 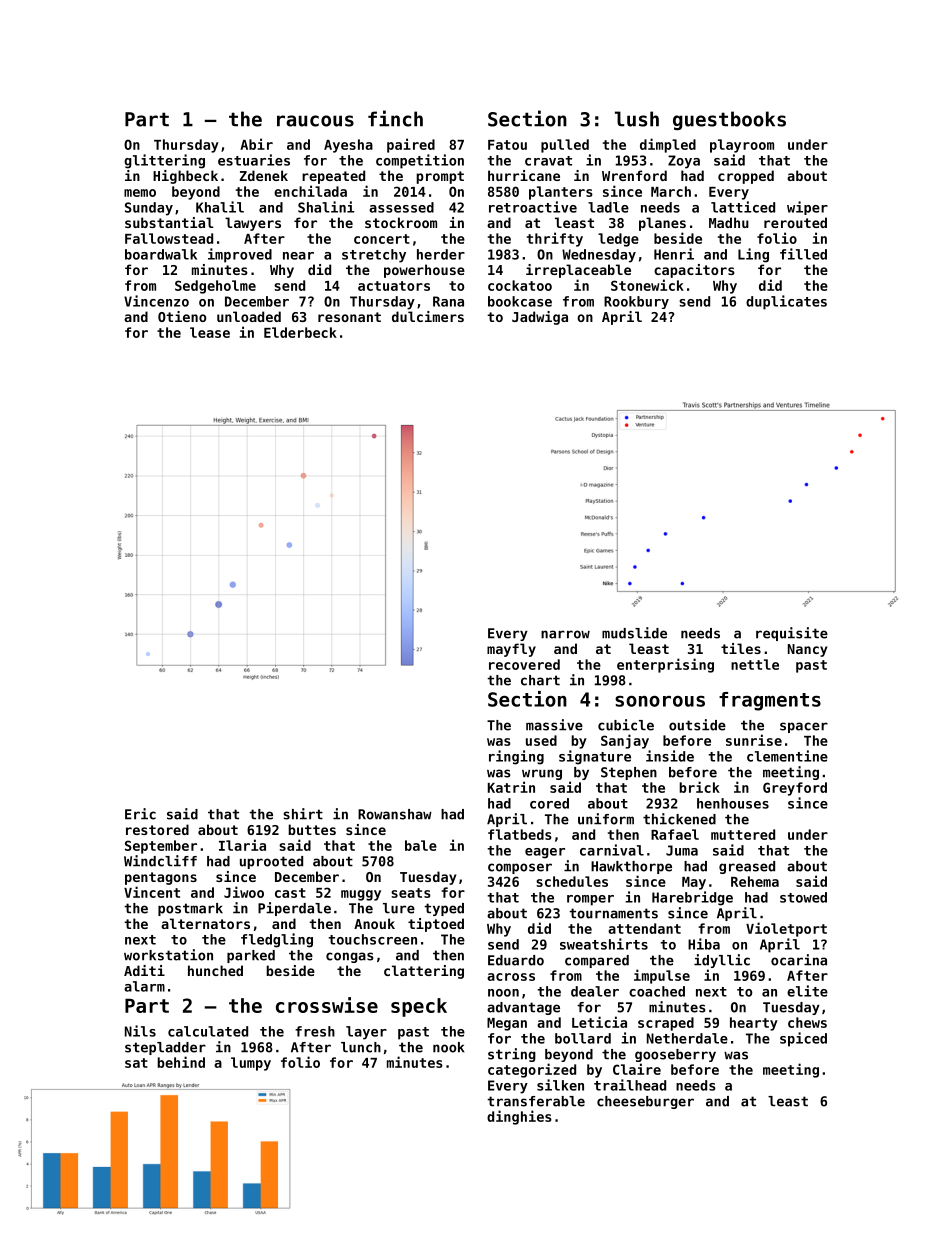 I want to click on duplicates, so click(x=786, y=302).
